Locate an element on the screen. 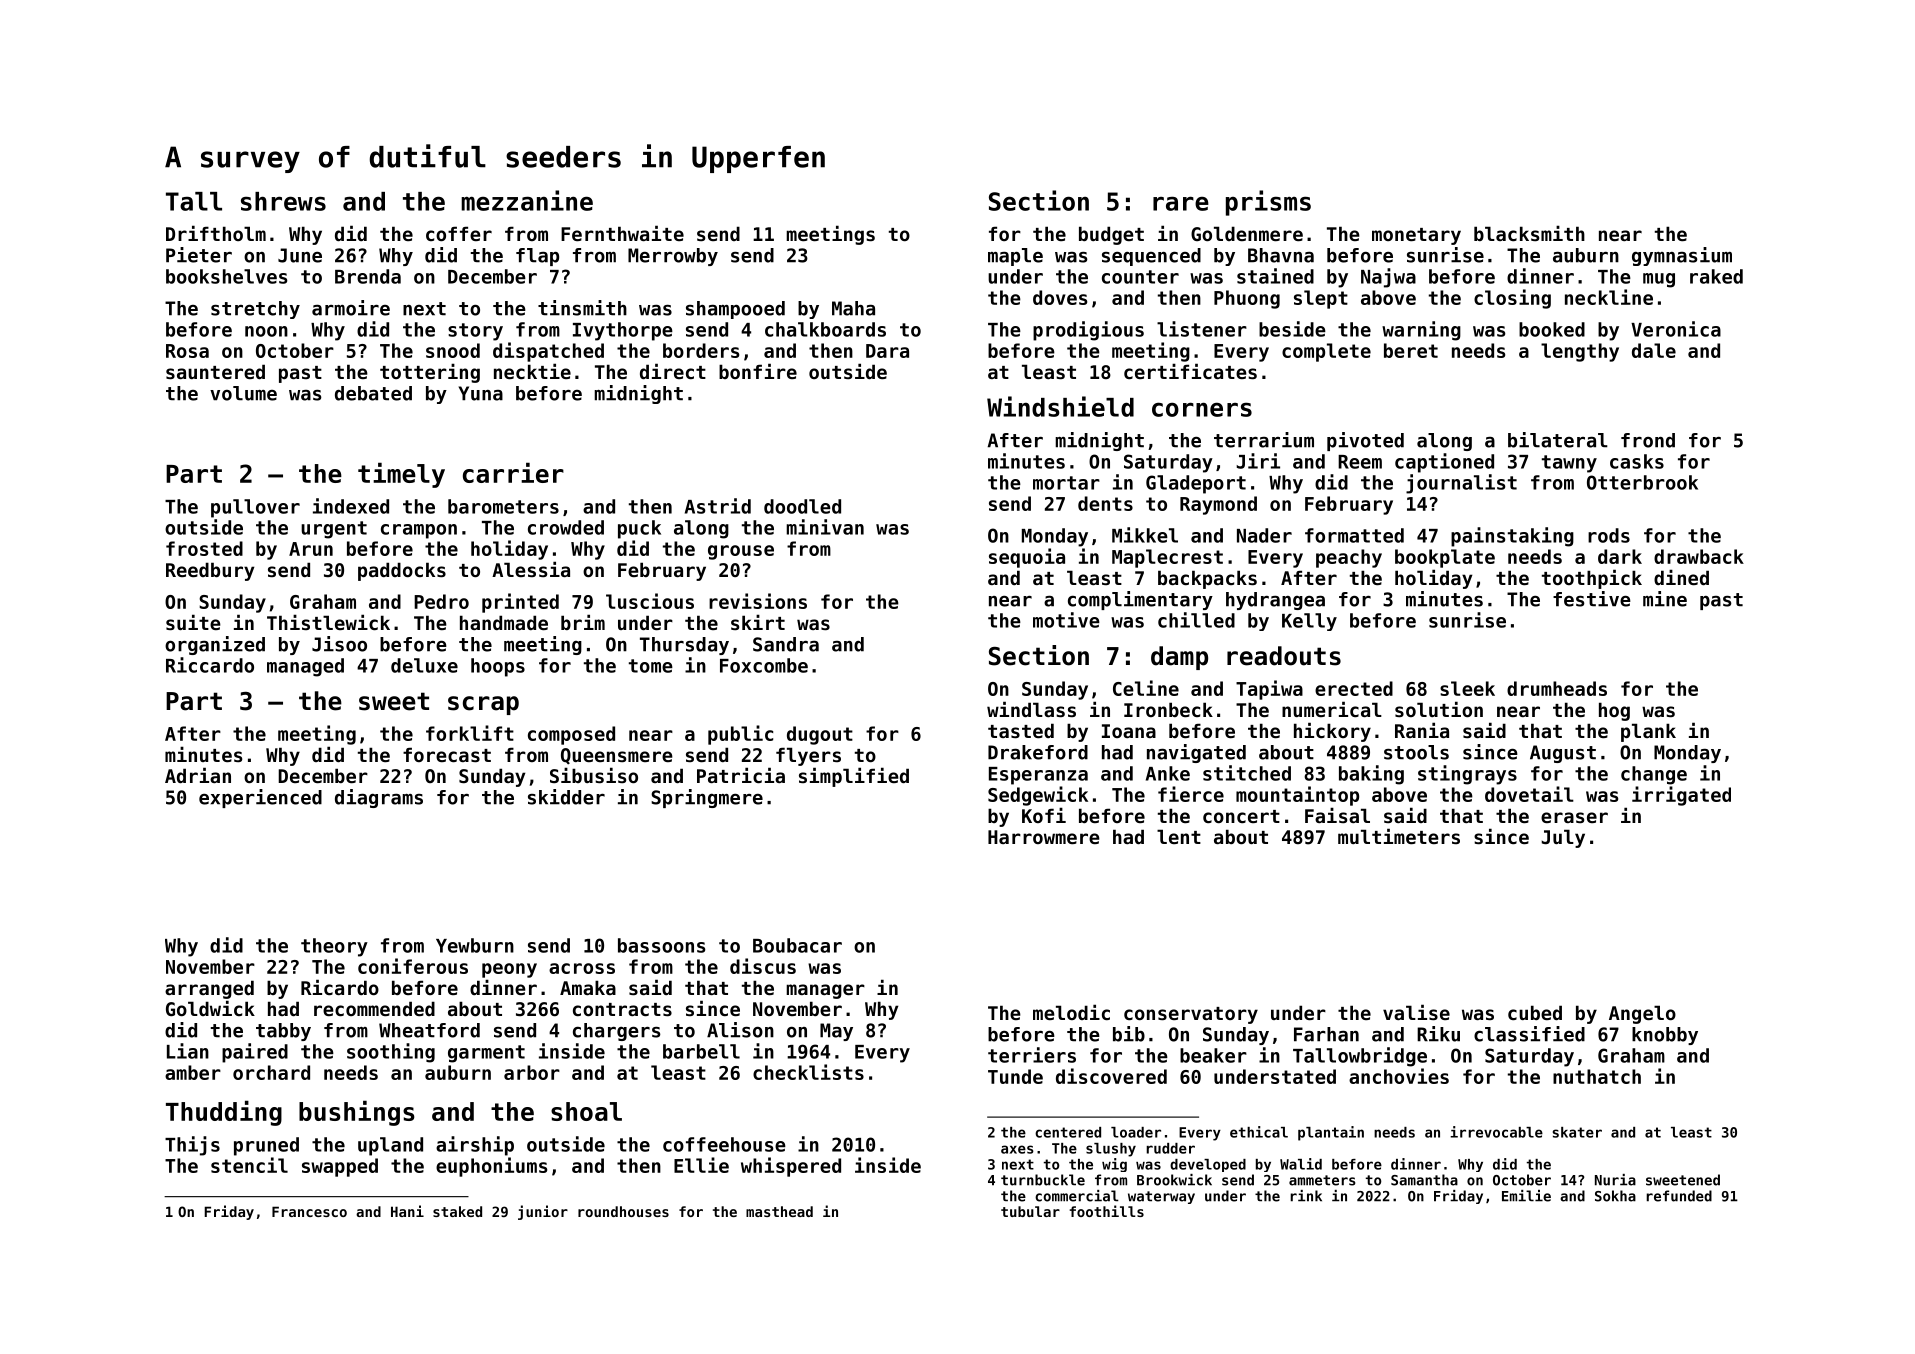  prisms is located at coordinates (1268, 203).
